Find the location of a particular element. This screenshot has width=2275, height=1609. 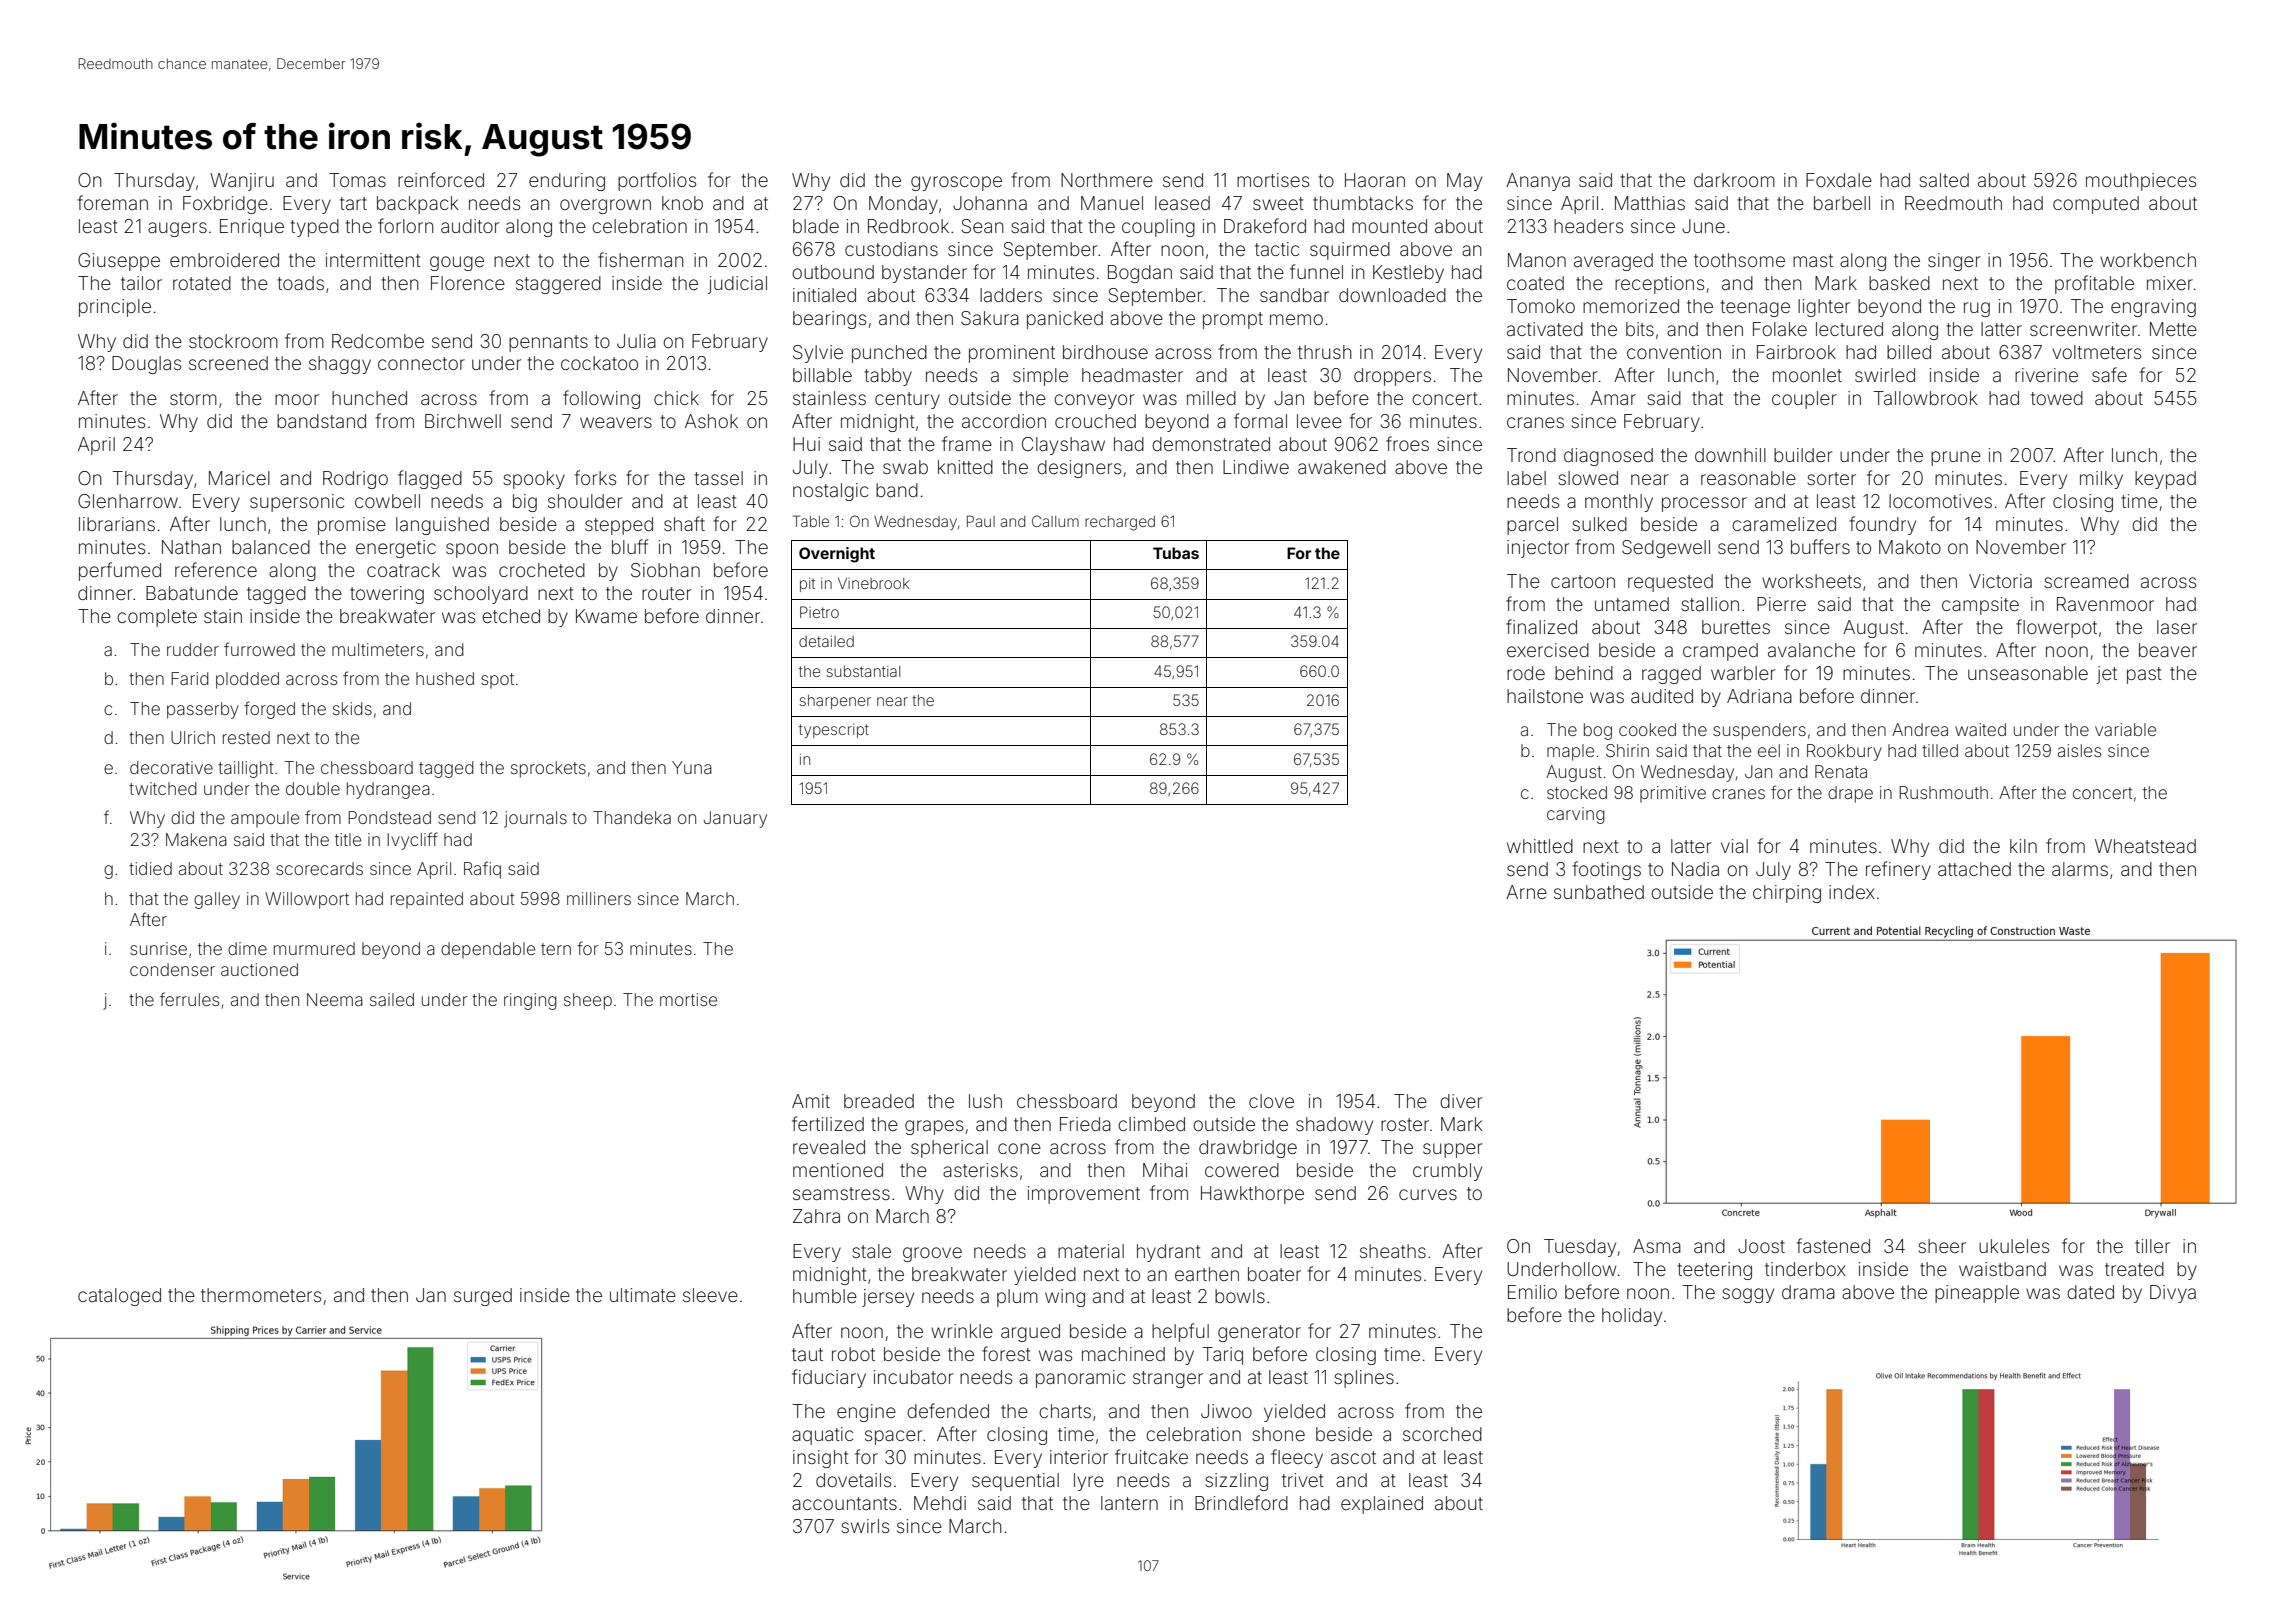

thermometers is located at coordinates (261, 1295).
